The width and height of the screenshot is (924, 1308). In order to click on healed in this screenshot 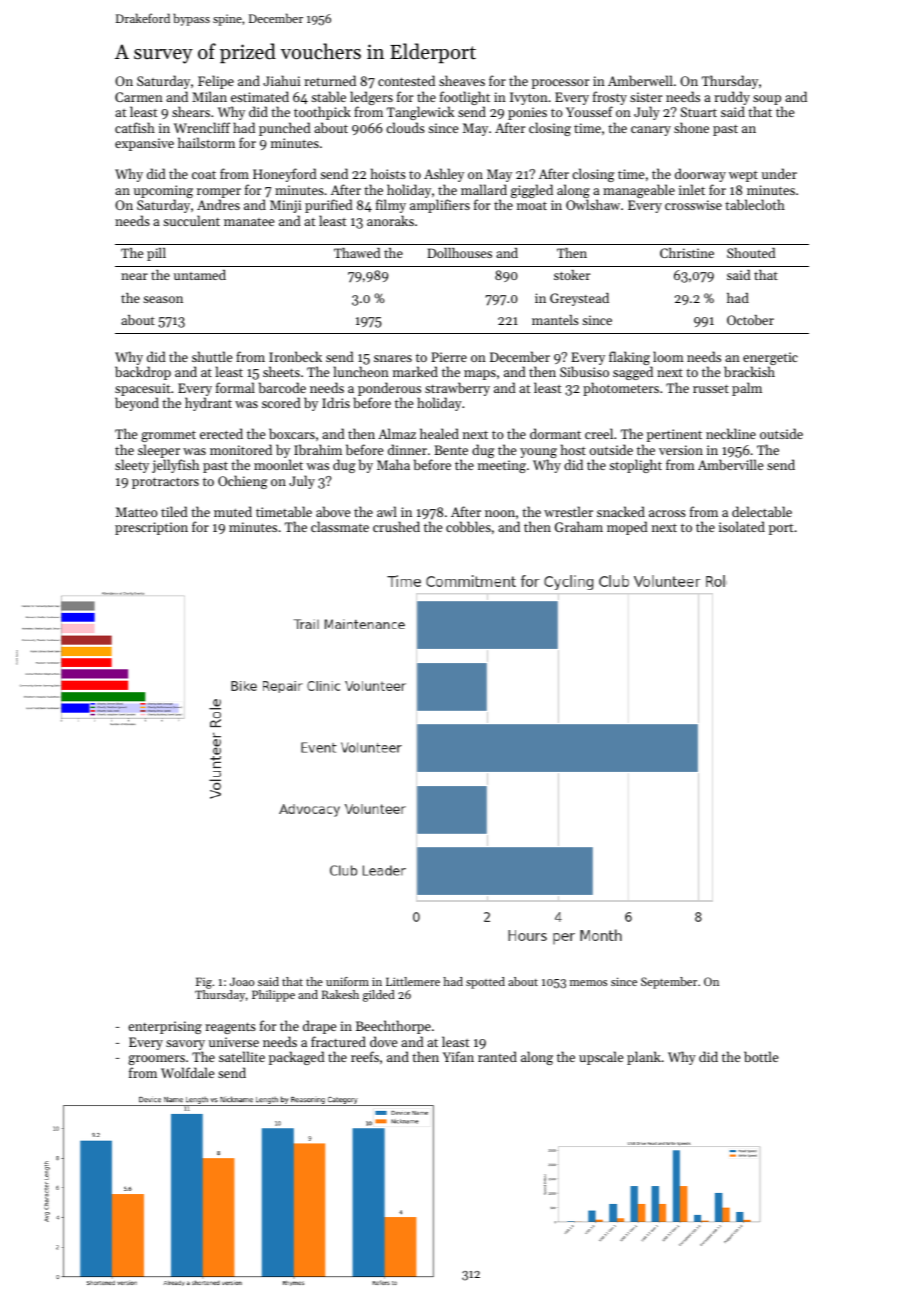, I will do `click(439, 433)`.
